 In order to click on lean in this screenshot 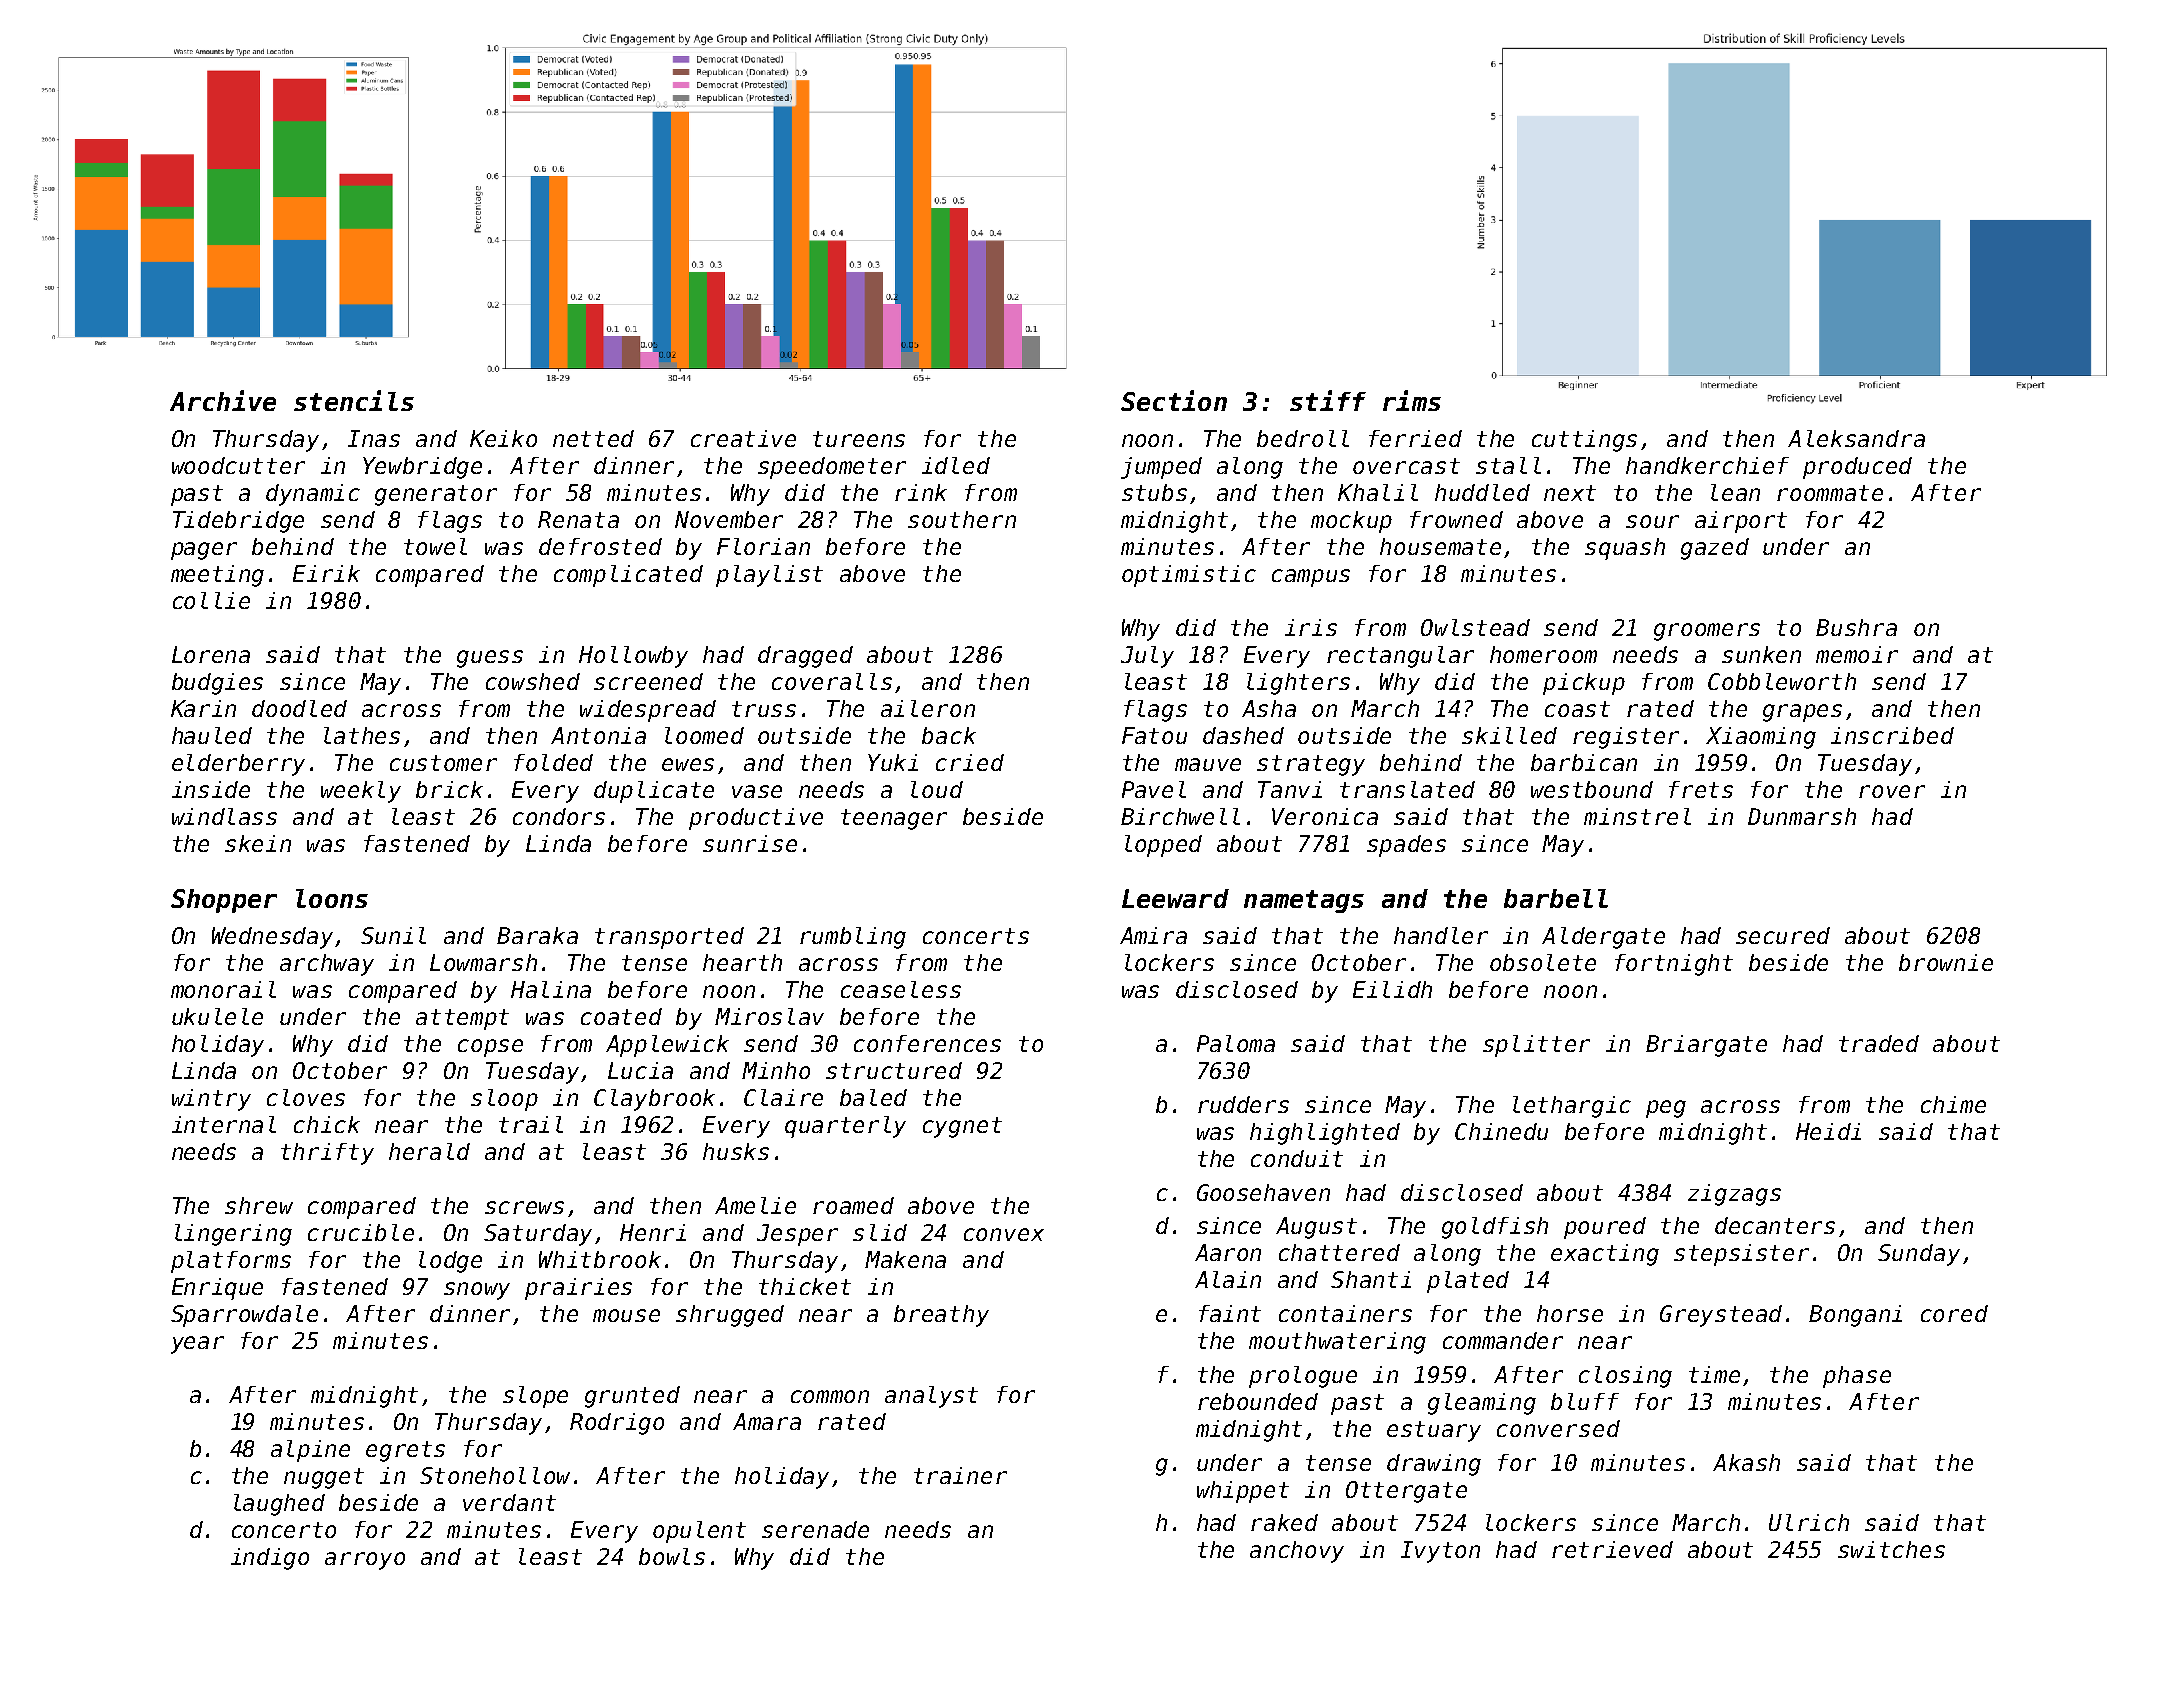, I will do `click(1735, 492)`.
